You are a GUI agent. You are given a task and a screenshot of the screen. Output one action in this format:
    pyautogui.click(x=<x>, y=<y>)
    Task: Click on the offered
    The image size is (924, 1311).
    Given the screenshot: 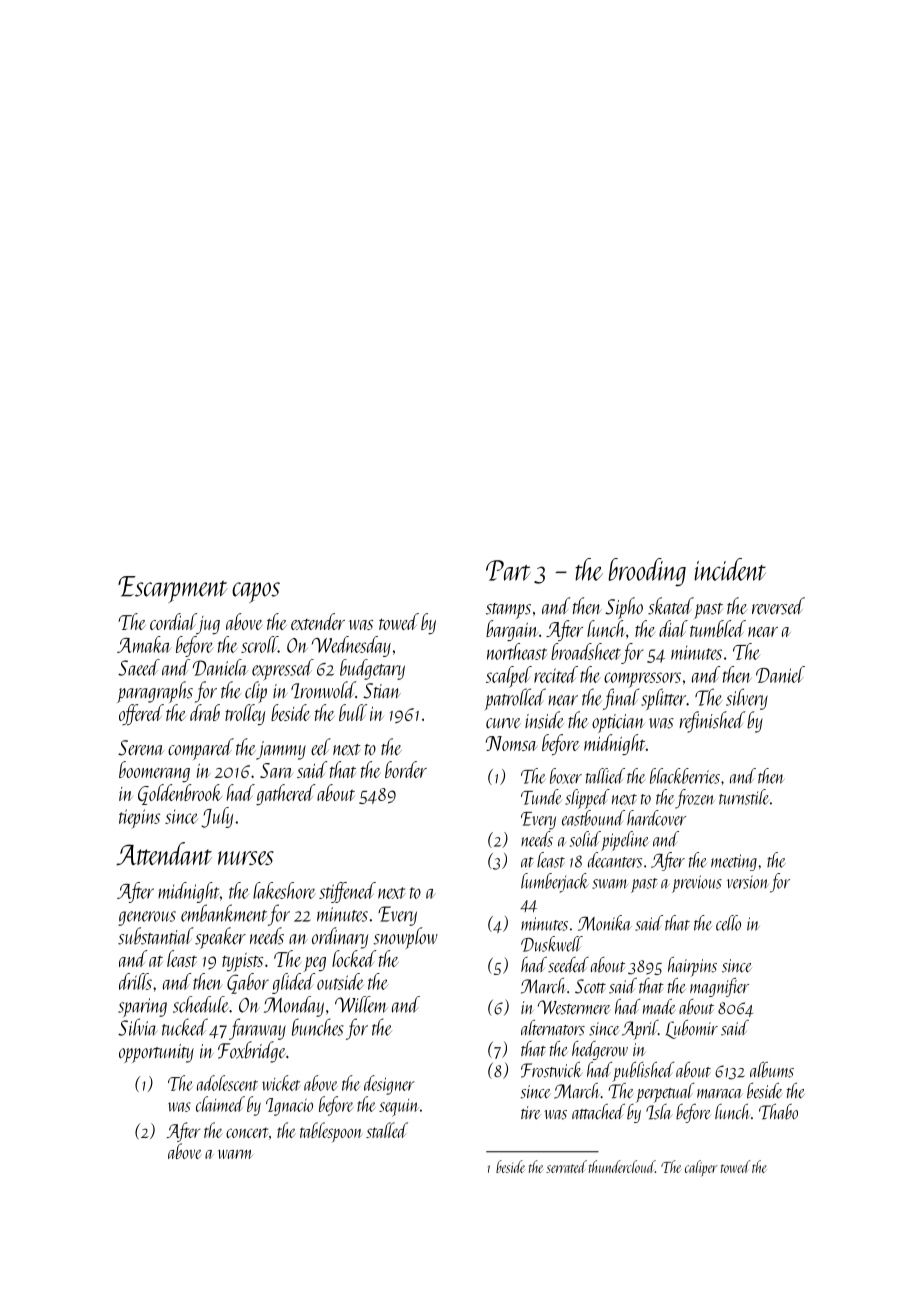 What is the action you would take?
    pyautogui.click(x=141, y=714)
